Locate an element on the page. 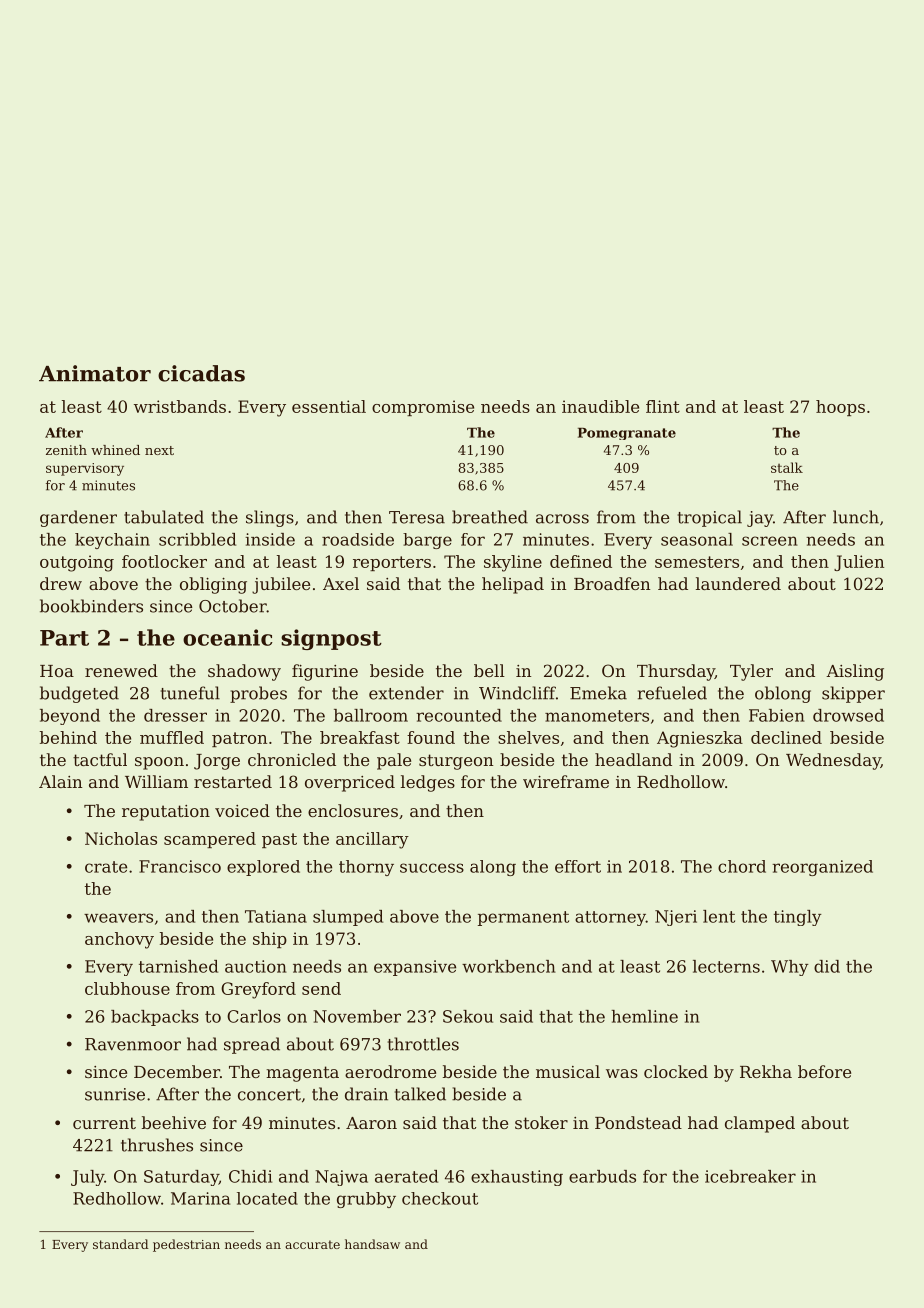 Image resolution: width=924 pixels, height=1308 pixels. flint is located at coordinates (663, 406).
